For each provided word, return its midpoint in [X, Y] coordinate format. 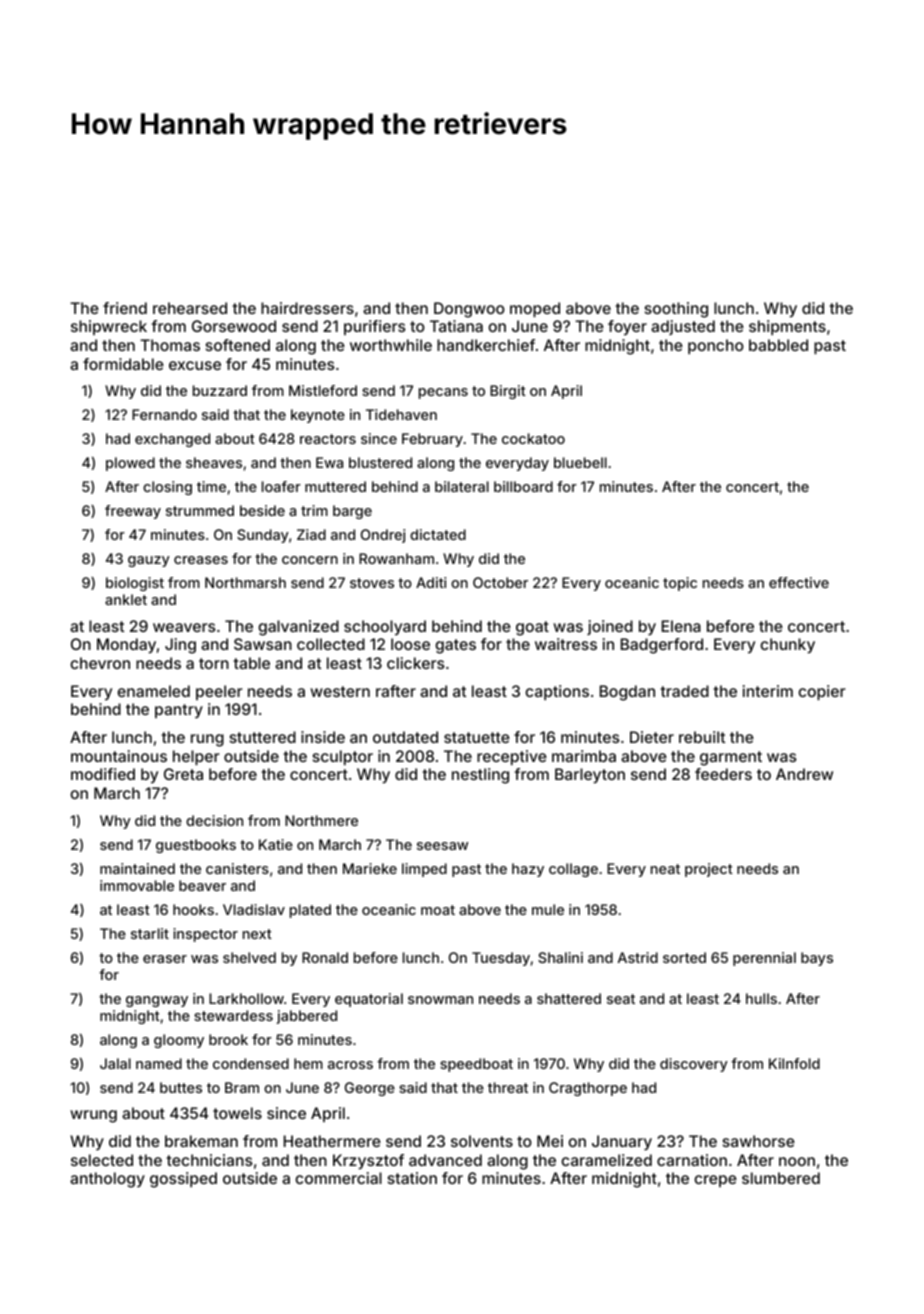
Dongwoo [469, 310]
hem [308, 1063]
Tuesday [501, 959]
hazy [528, 870]
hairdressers [307, 308]
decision [214, 820]
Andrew [804, 774]
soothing [676, 310]
